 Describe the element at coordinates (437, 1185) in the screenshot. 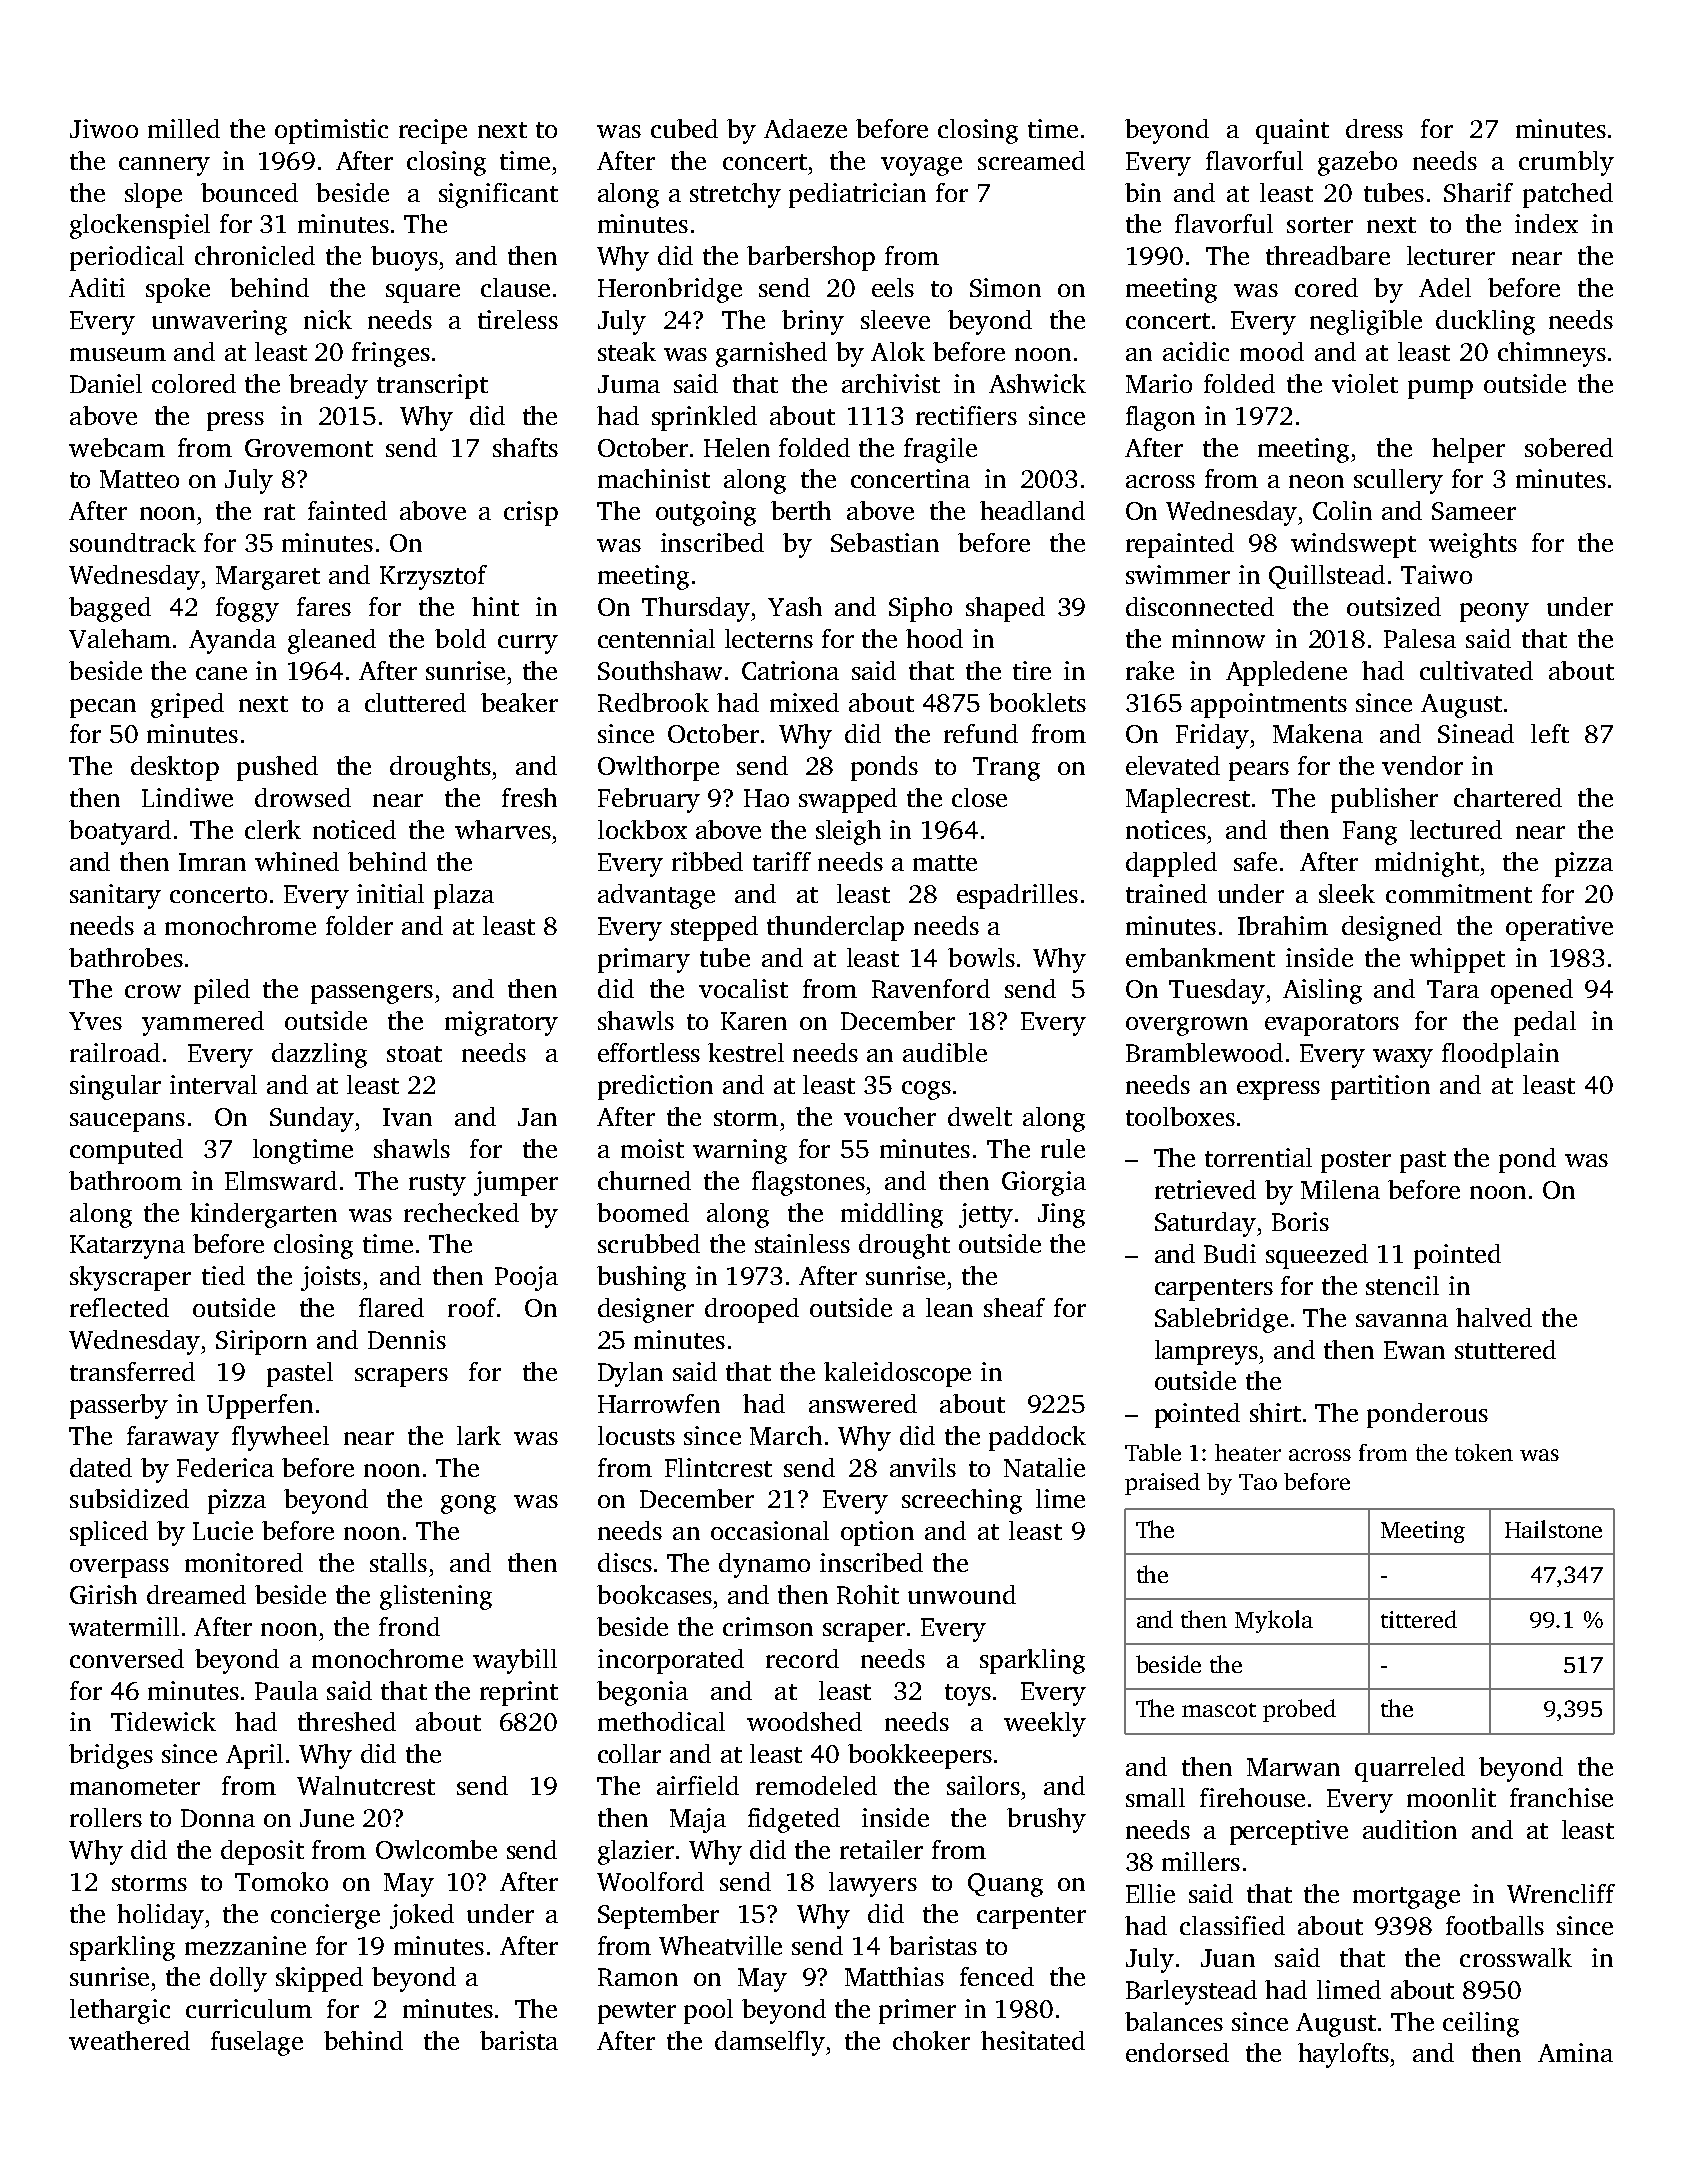

I see `rusty` at that location.
